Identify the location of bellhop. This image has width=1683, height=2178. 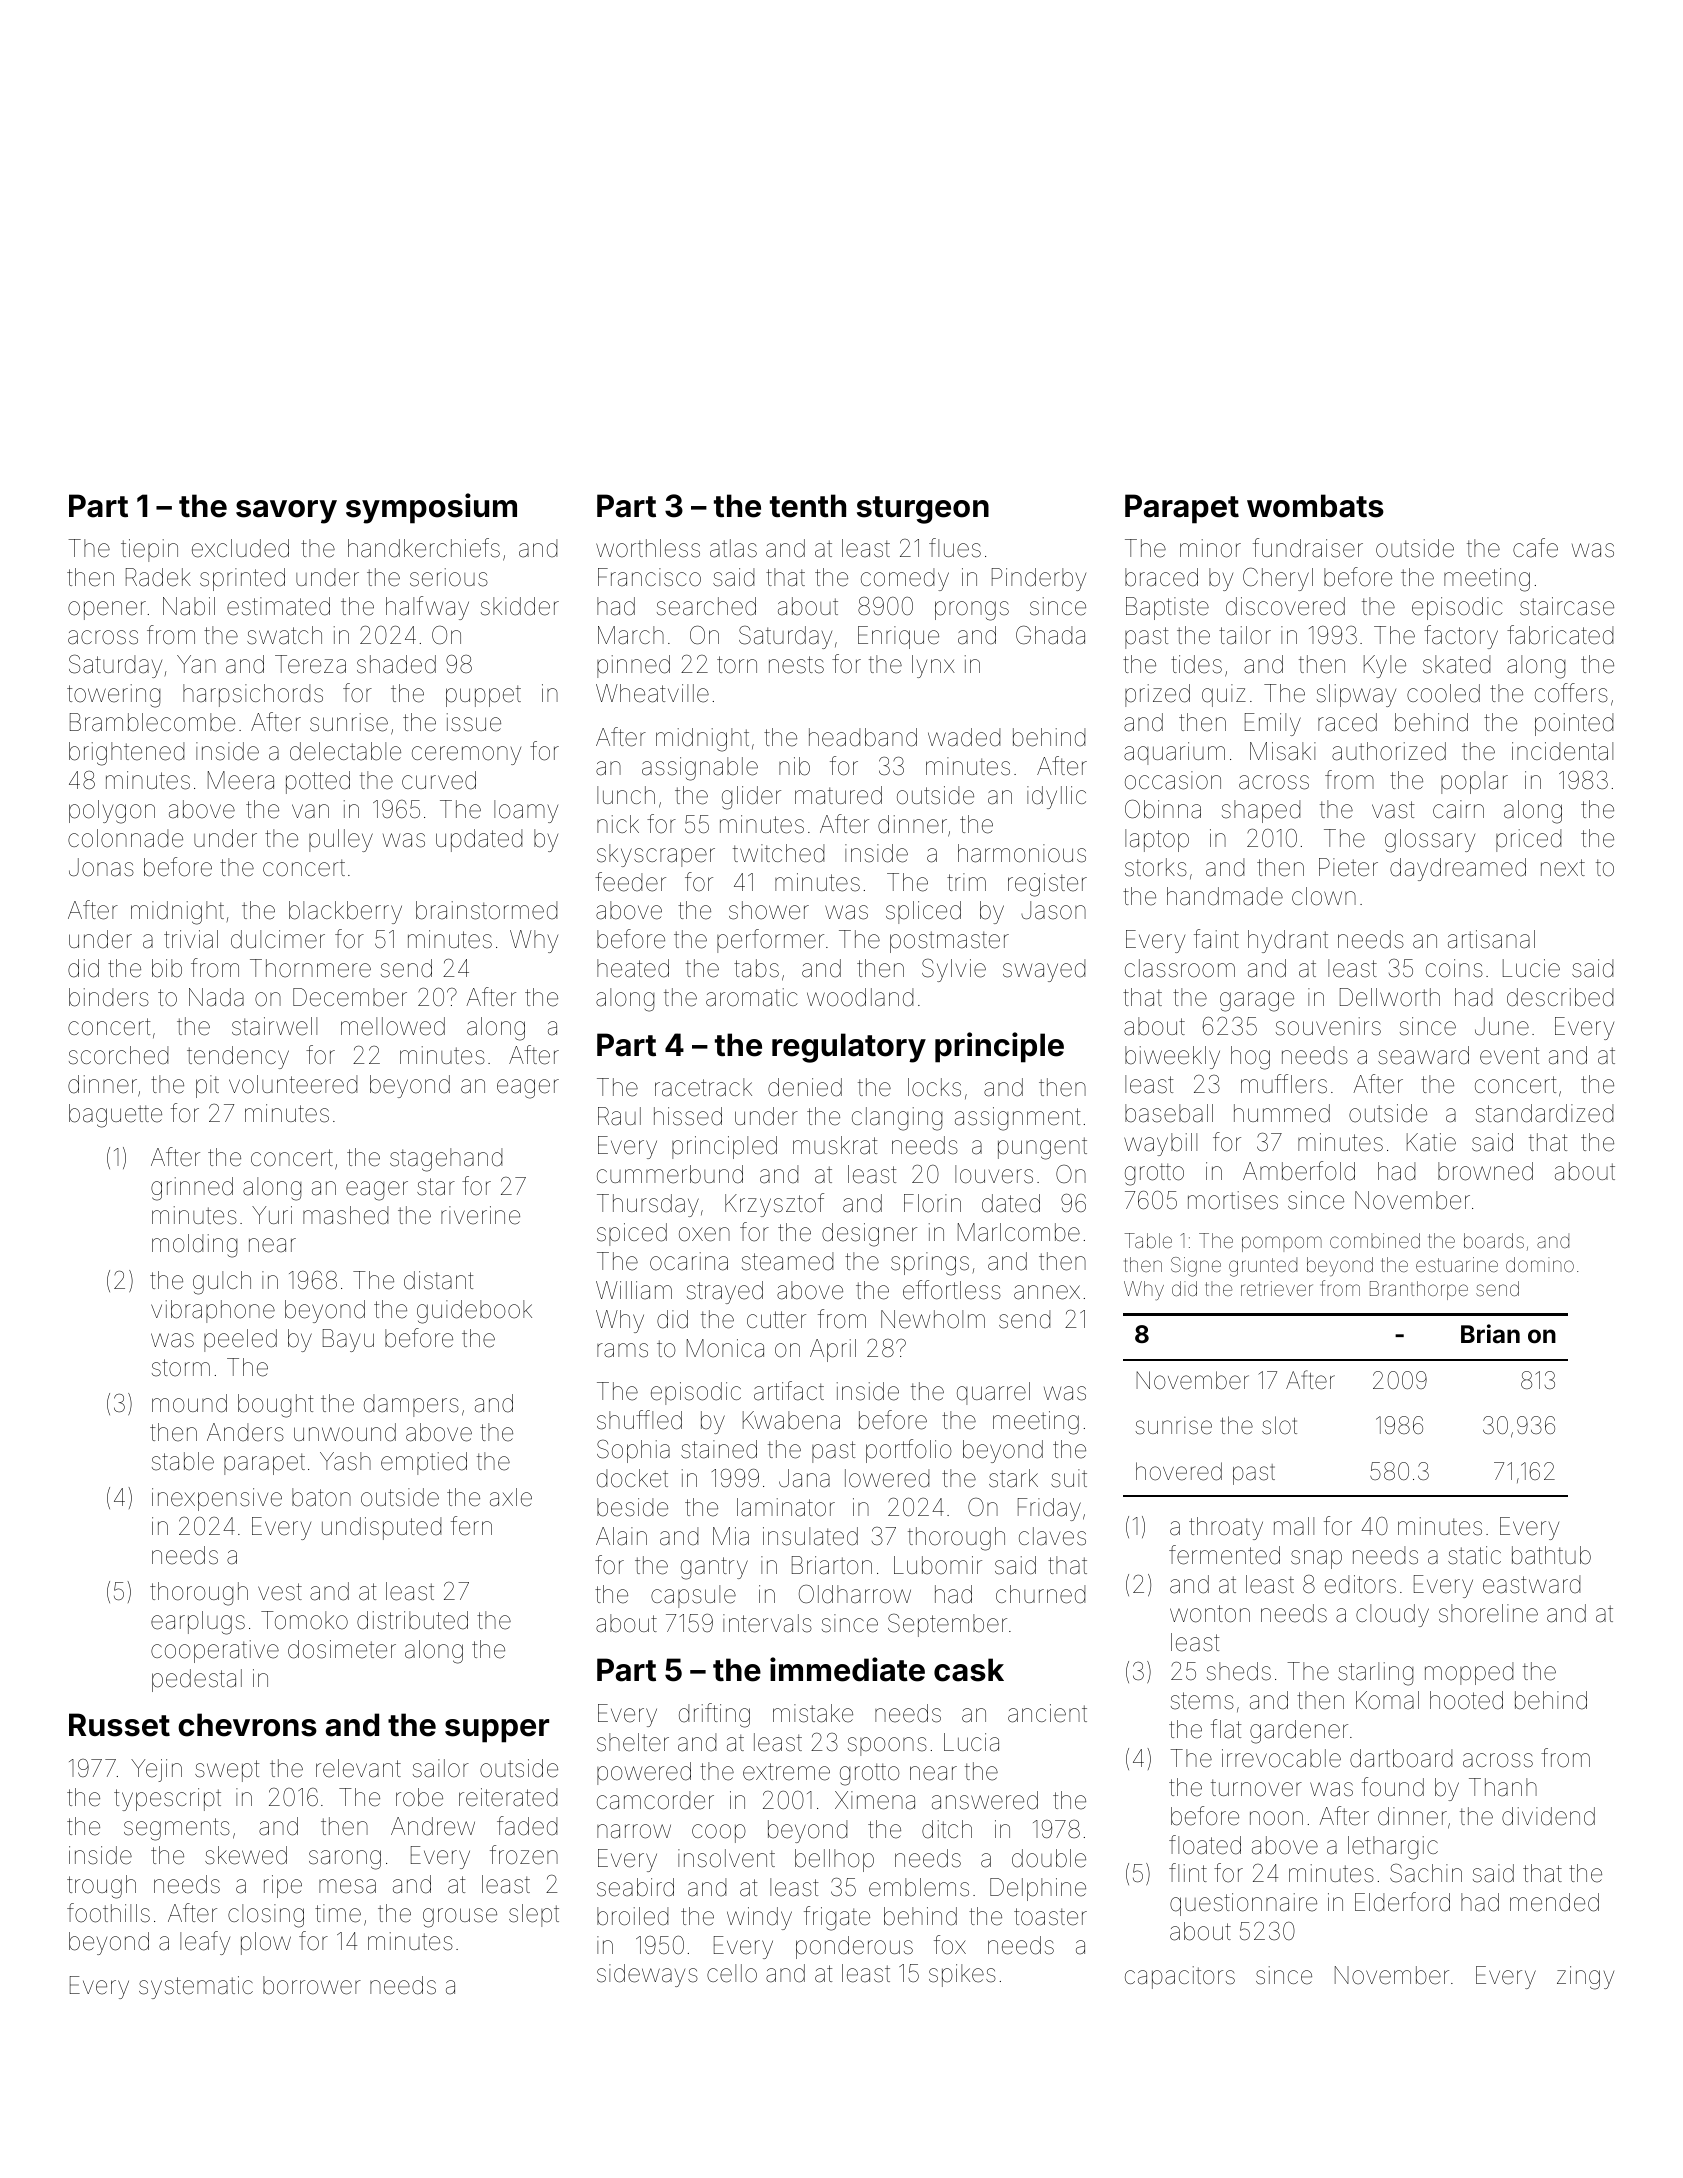
(834, 1860).
